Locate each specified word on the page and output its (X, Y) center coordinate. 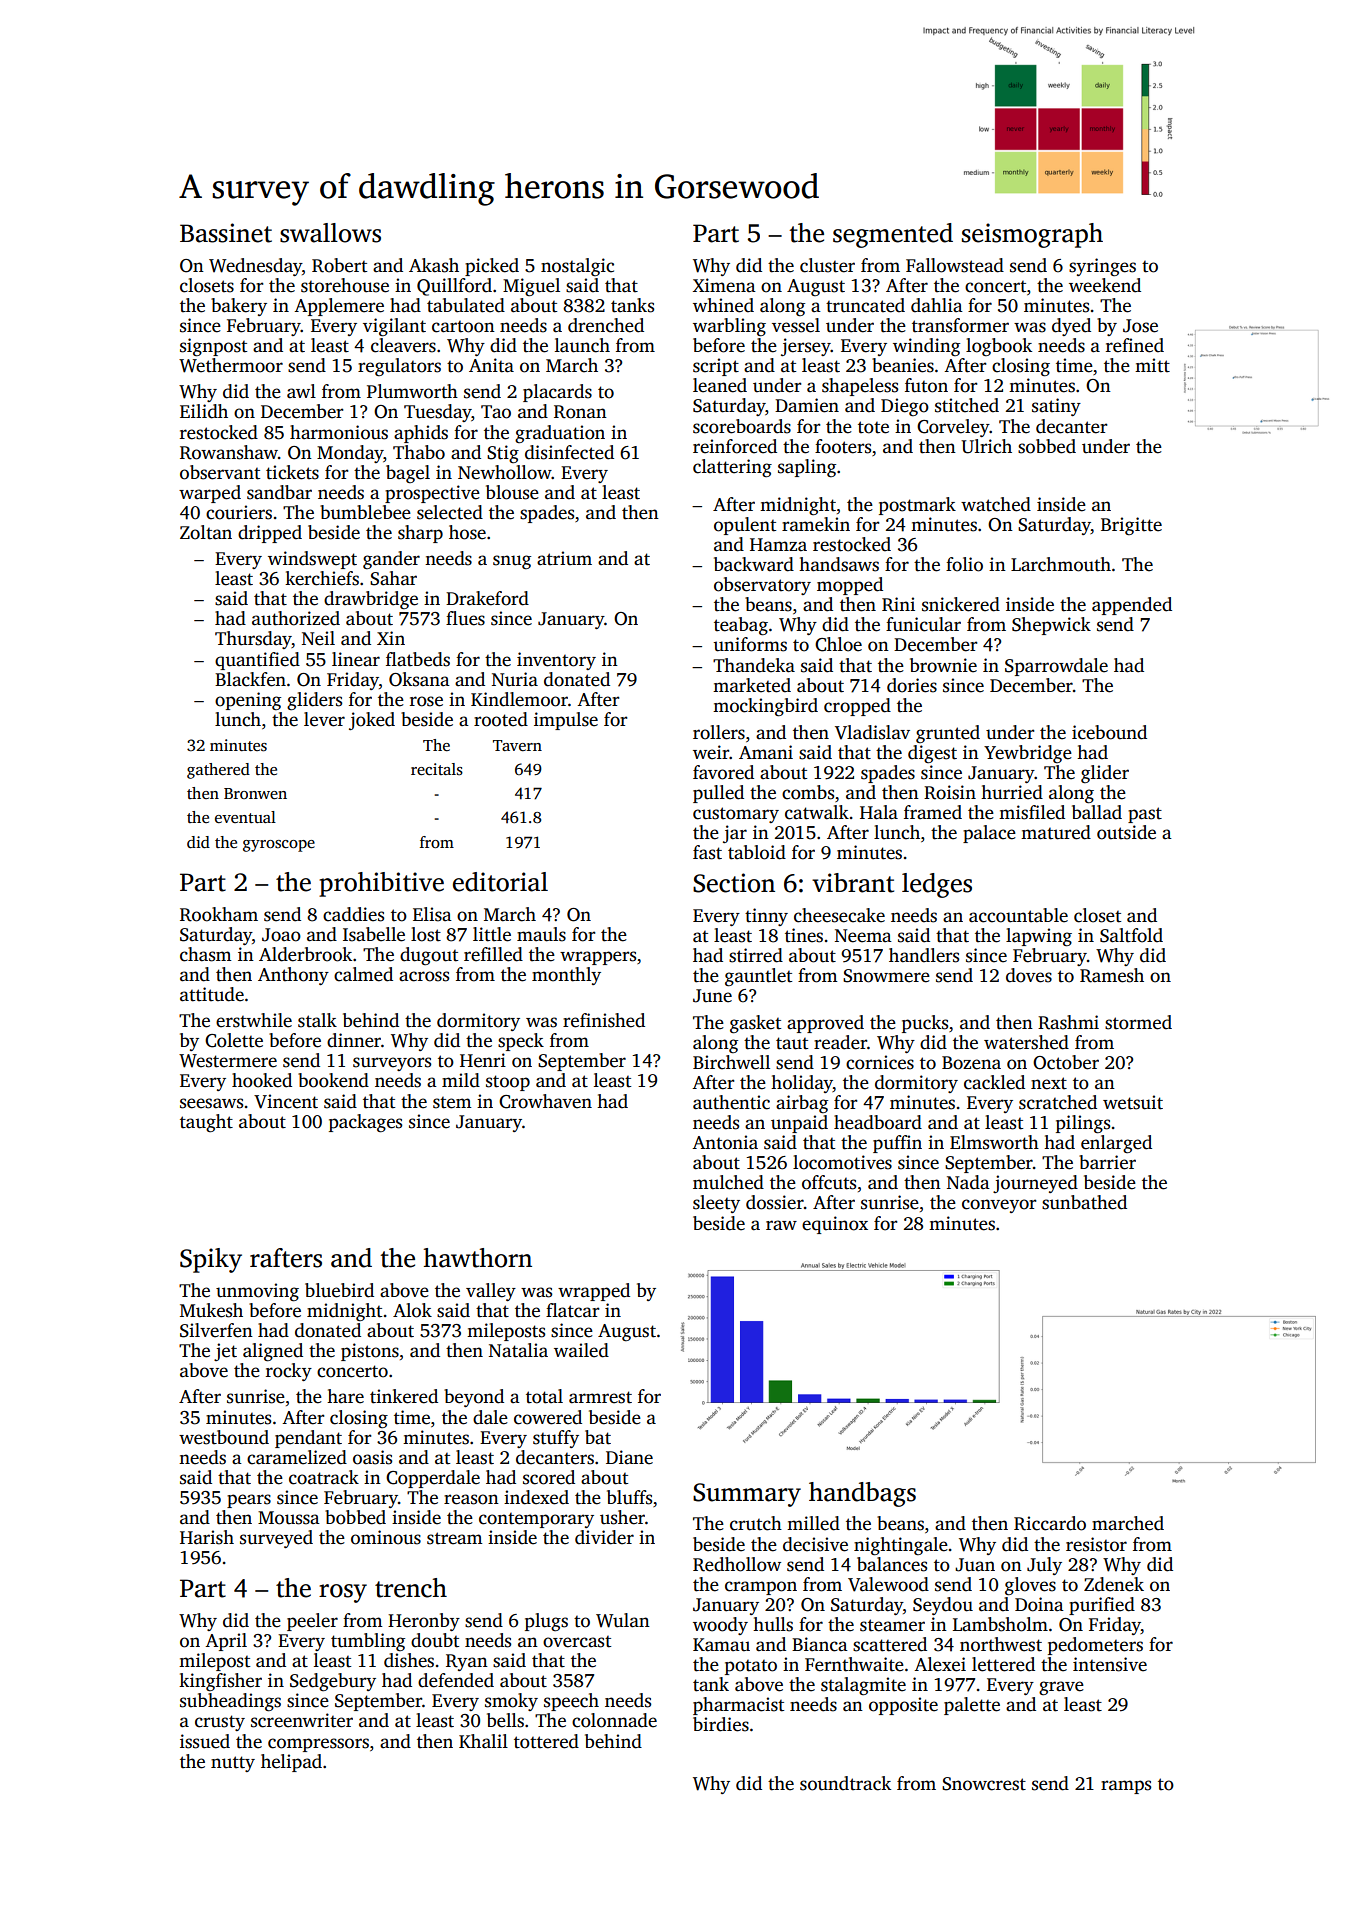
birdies (721, 1724)
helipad (291, 1763)
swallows (330, 233)
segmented (893, 235)
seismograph (1032, 235)
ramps (1126, 1787)
